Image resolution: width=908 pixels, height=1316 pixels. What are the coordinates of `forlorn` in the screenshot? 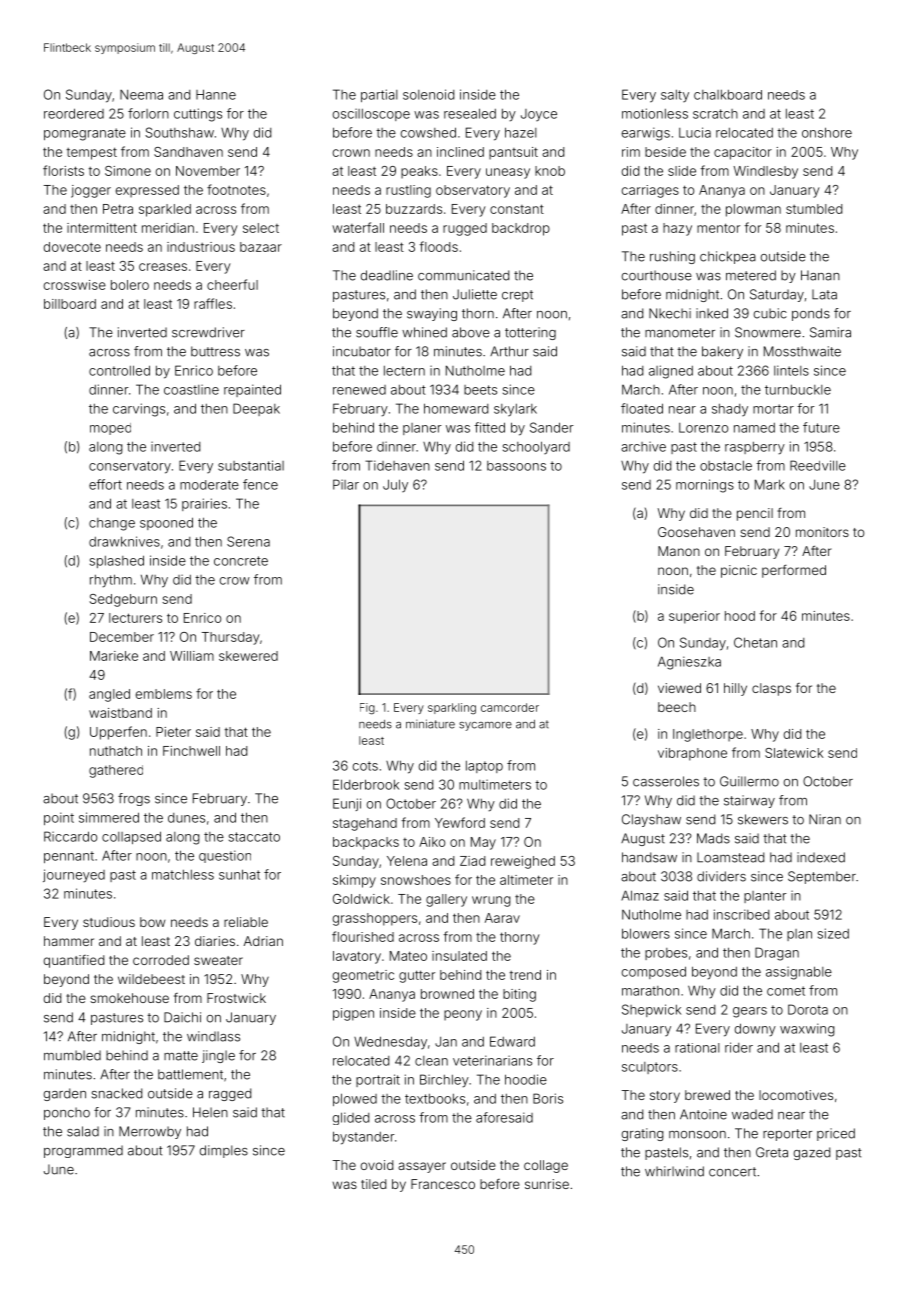 It's located at (148, 113).
